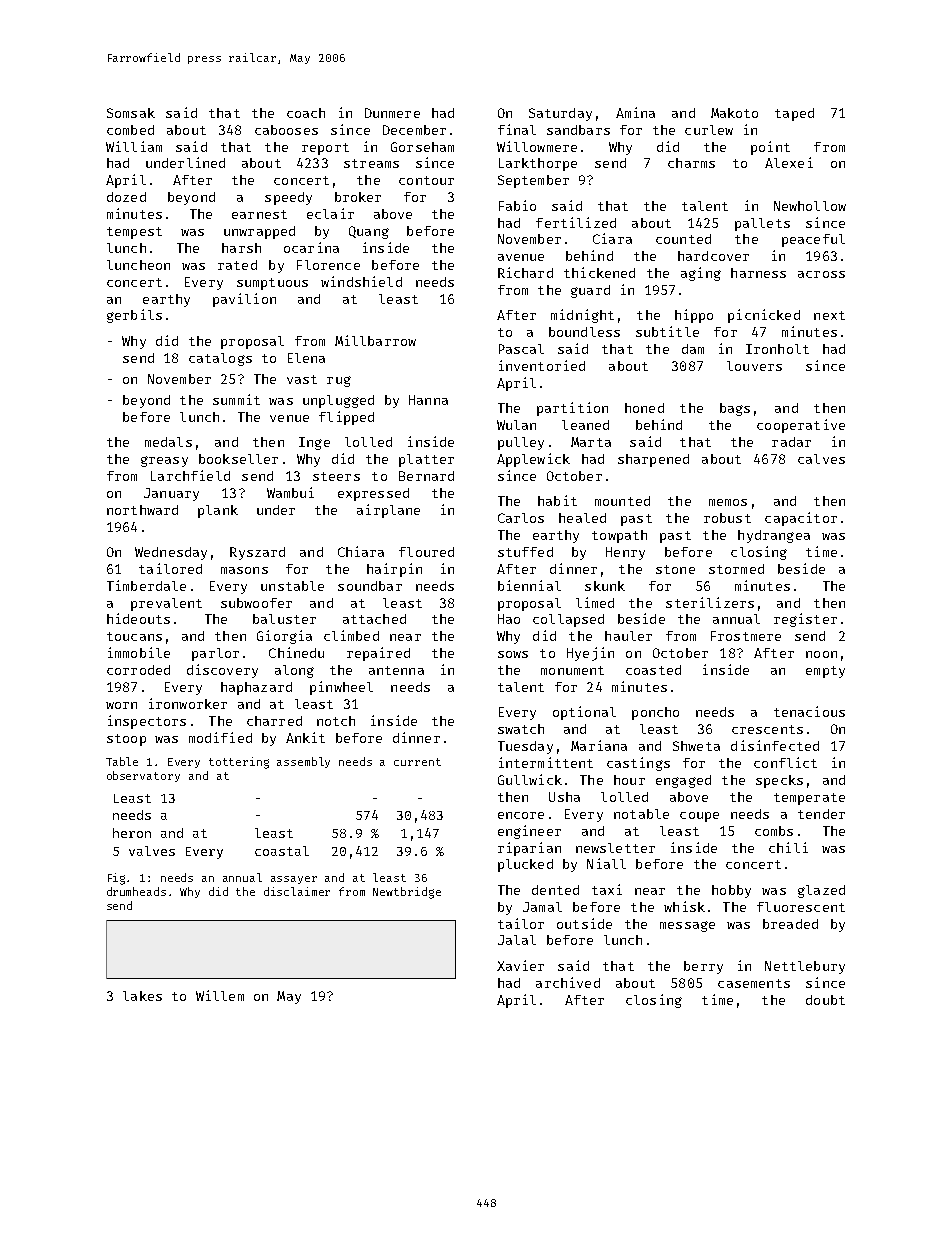  What do you see at coordinates (134, 233) in the page?
I see `tempest` at bounding box center [134, 233].
